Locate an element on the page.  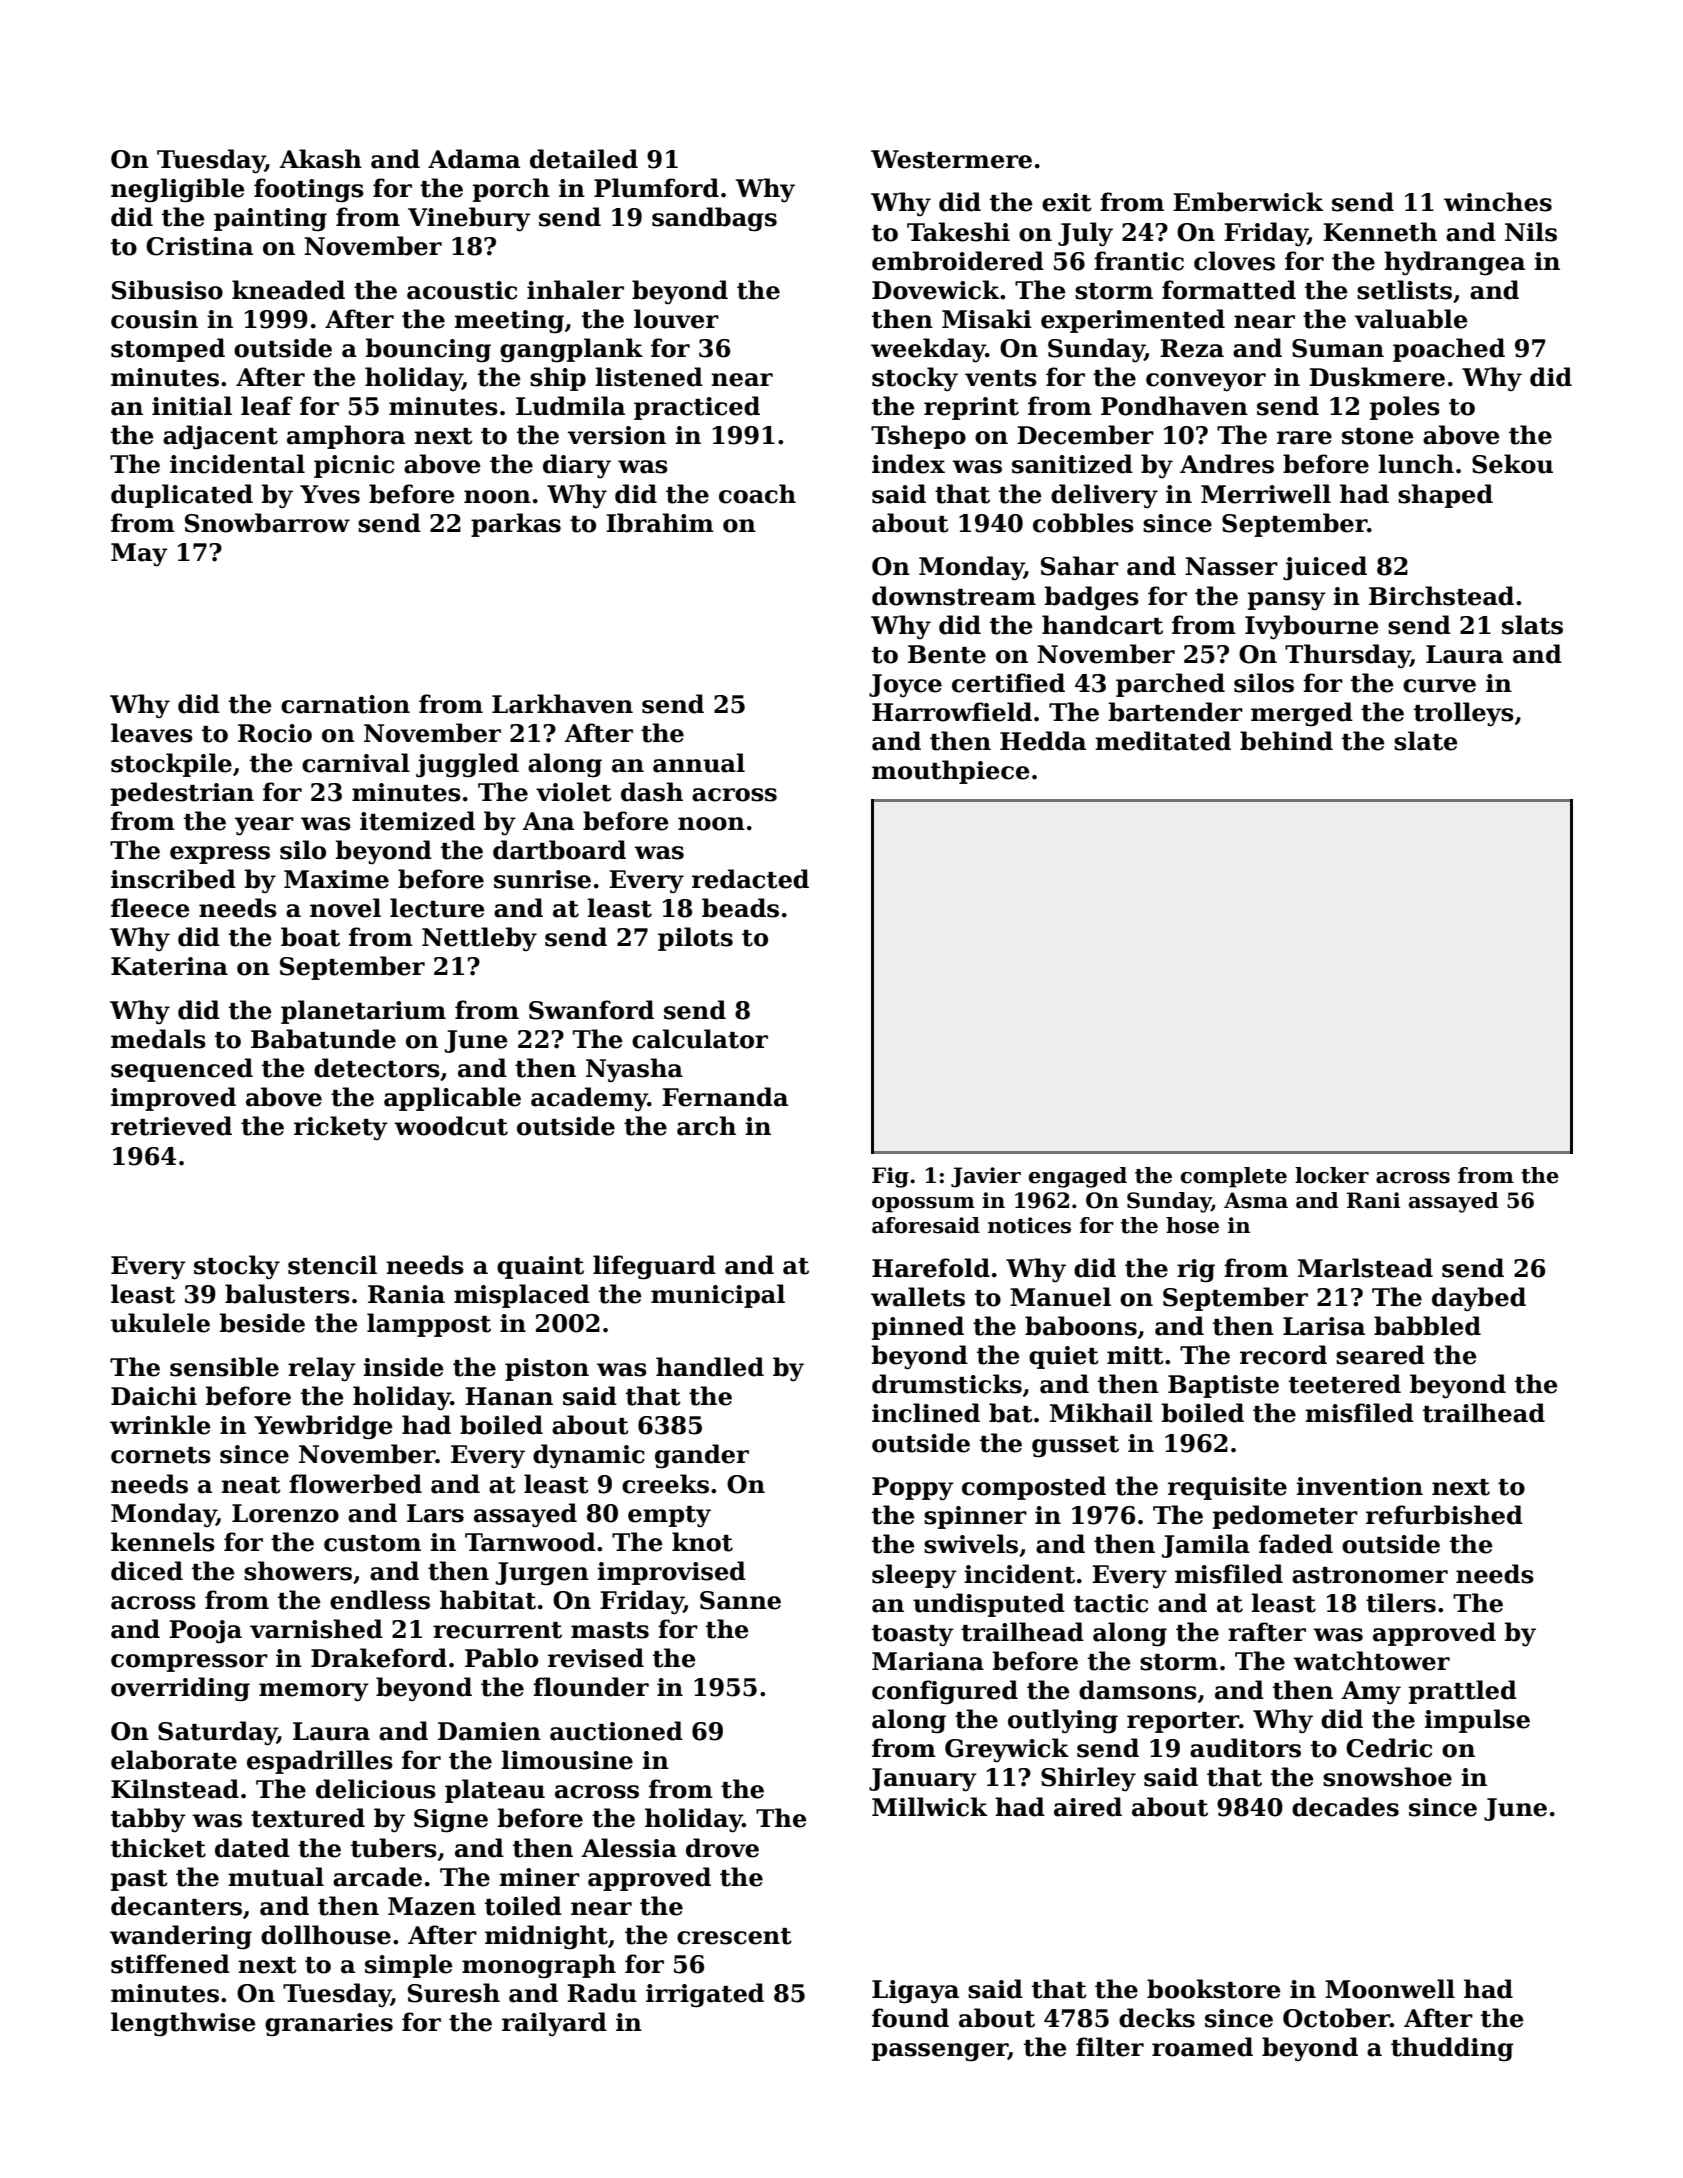
slate is located at coordinates (1426, 741).
